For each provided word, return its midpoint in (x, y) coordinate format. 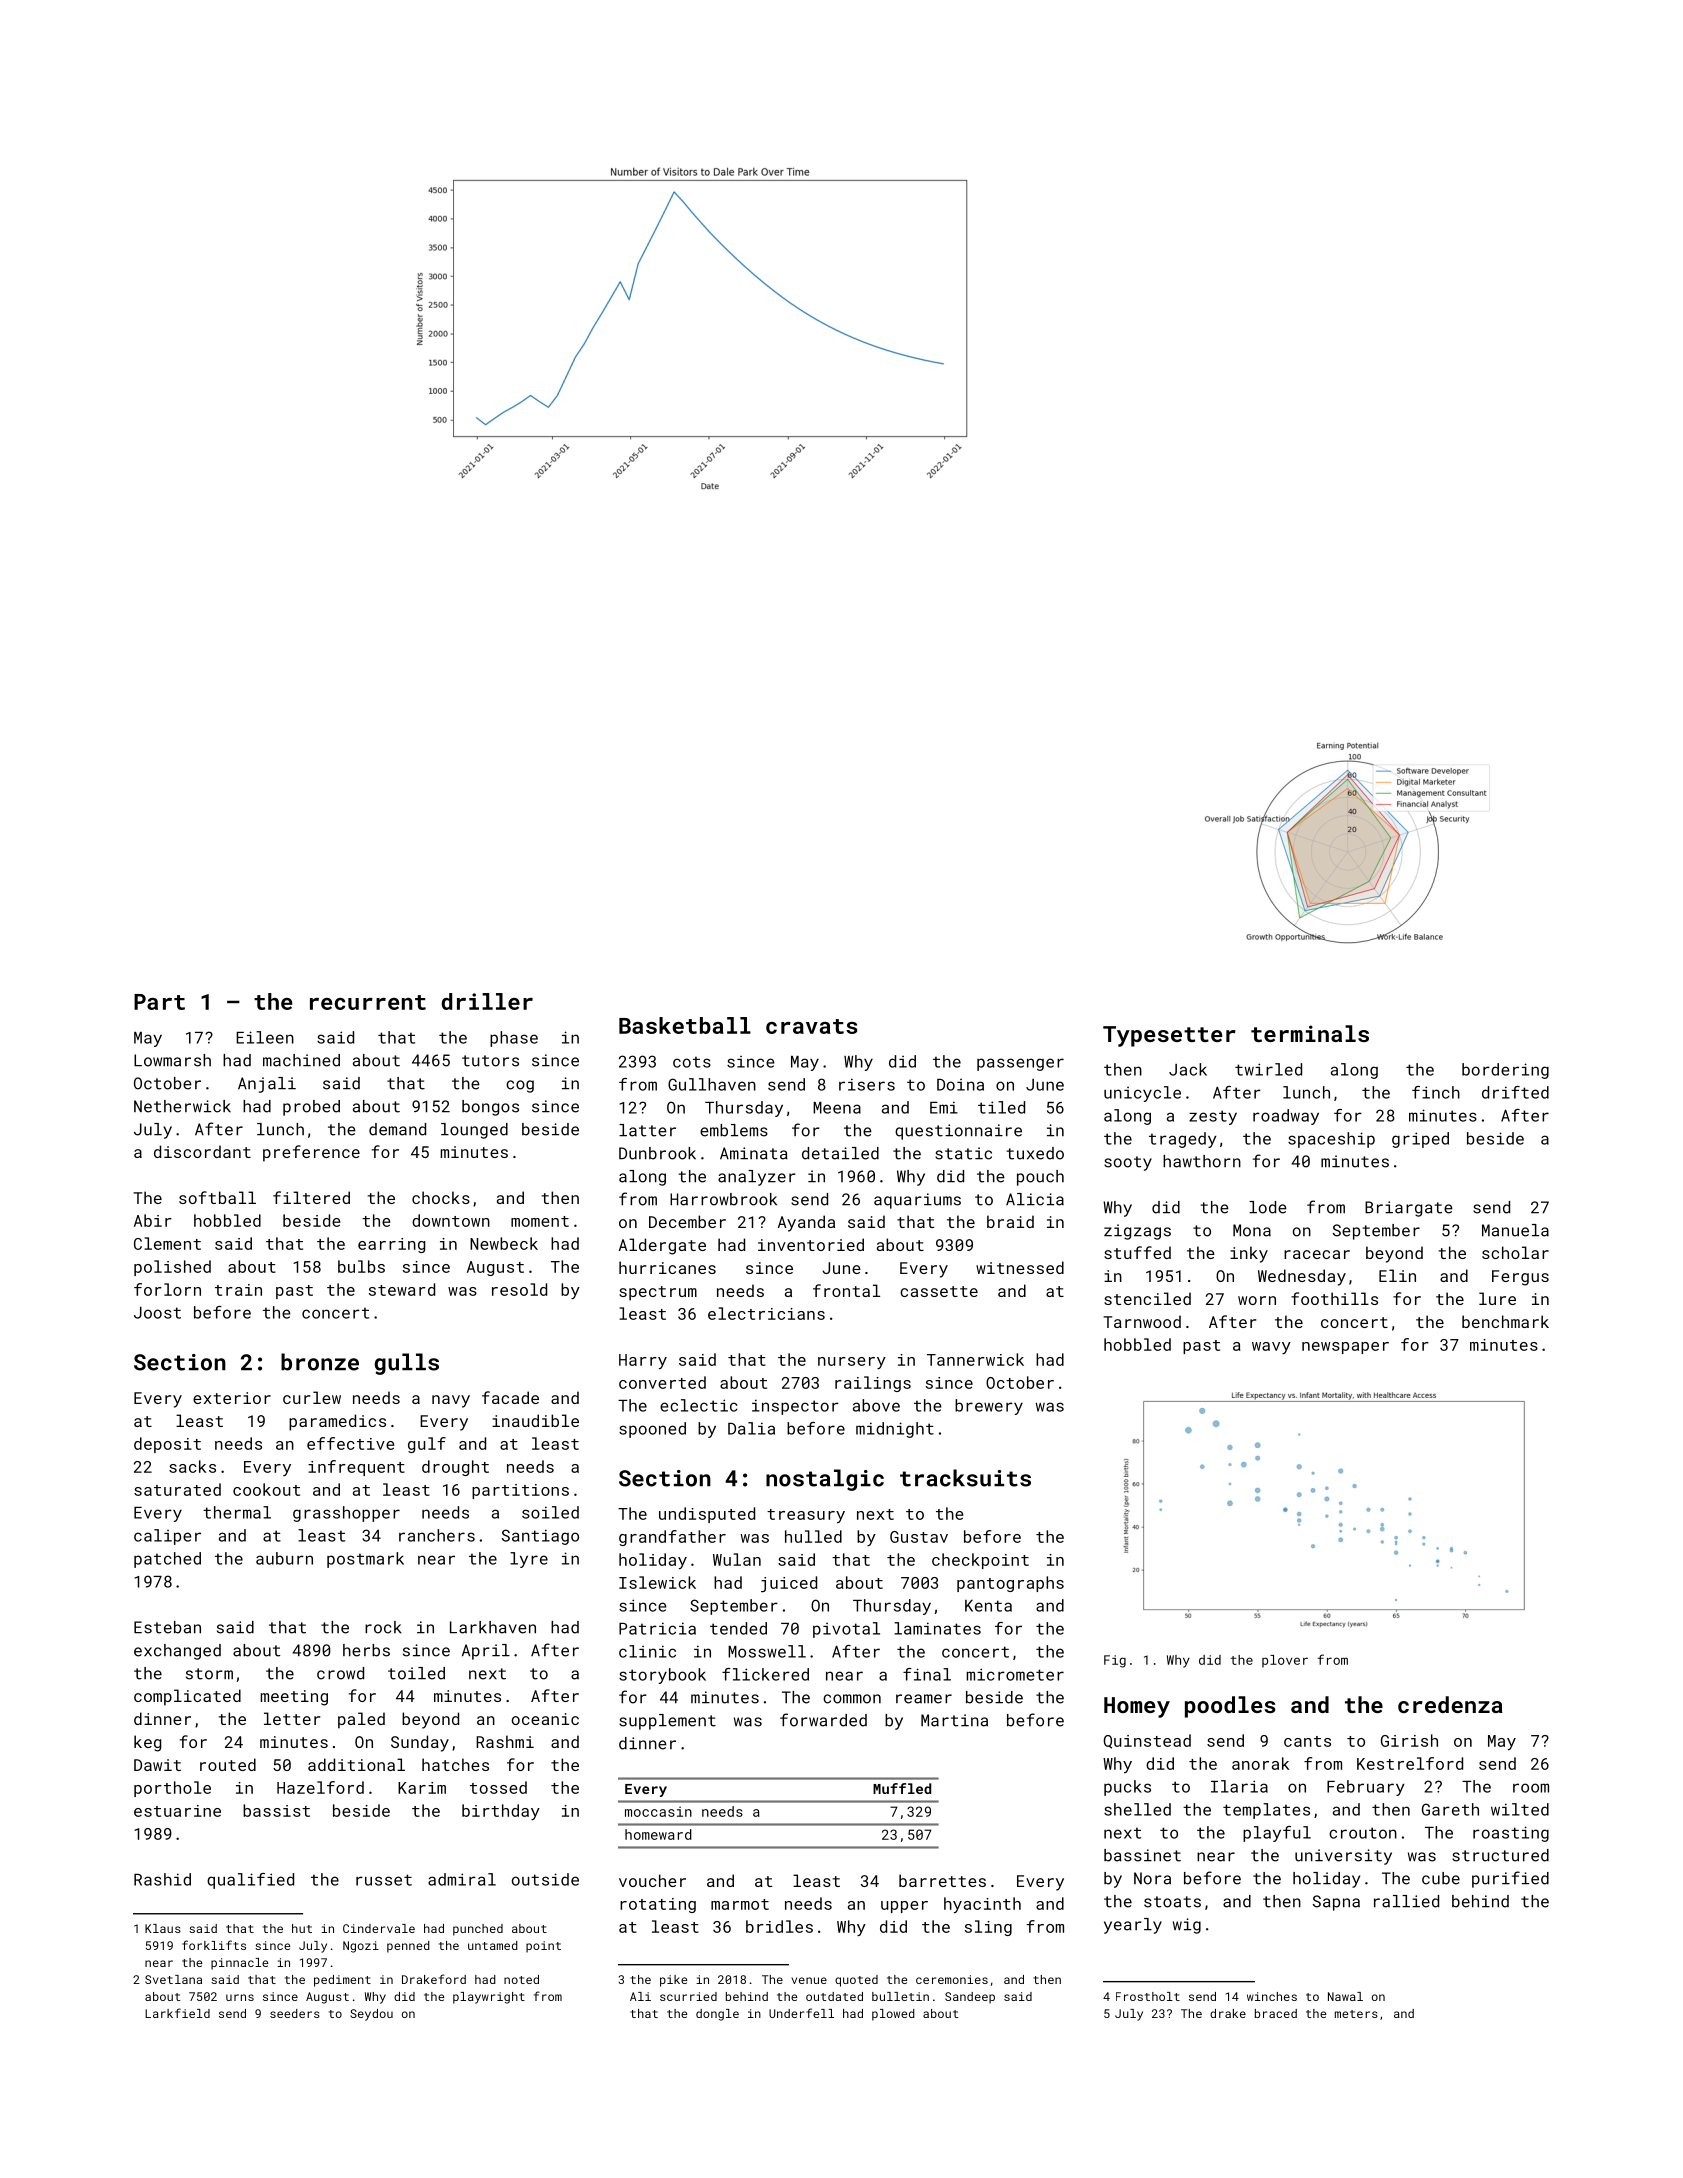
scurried (688, 1996)
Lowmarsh (172, 1060)
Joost (157, 1313)
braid (1010, 1221)
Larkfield (177, 2013)
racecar (1317, 1254)
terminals (1310, 1033)
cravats (812, 1026)
